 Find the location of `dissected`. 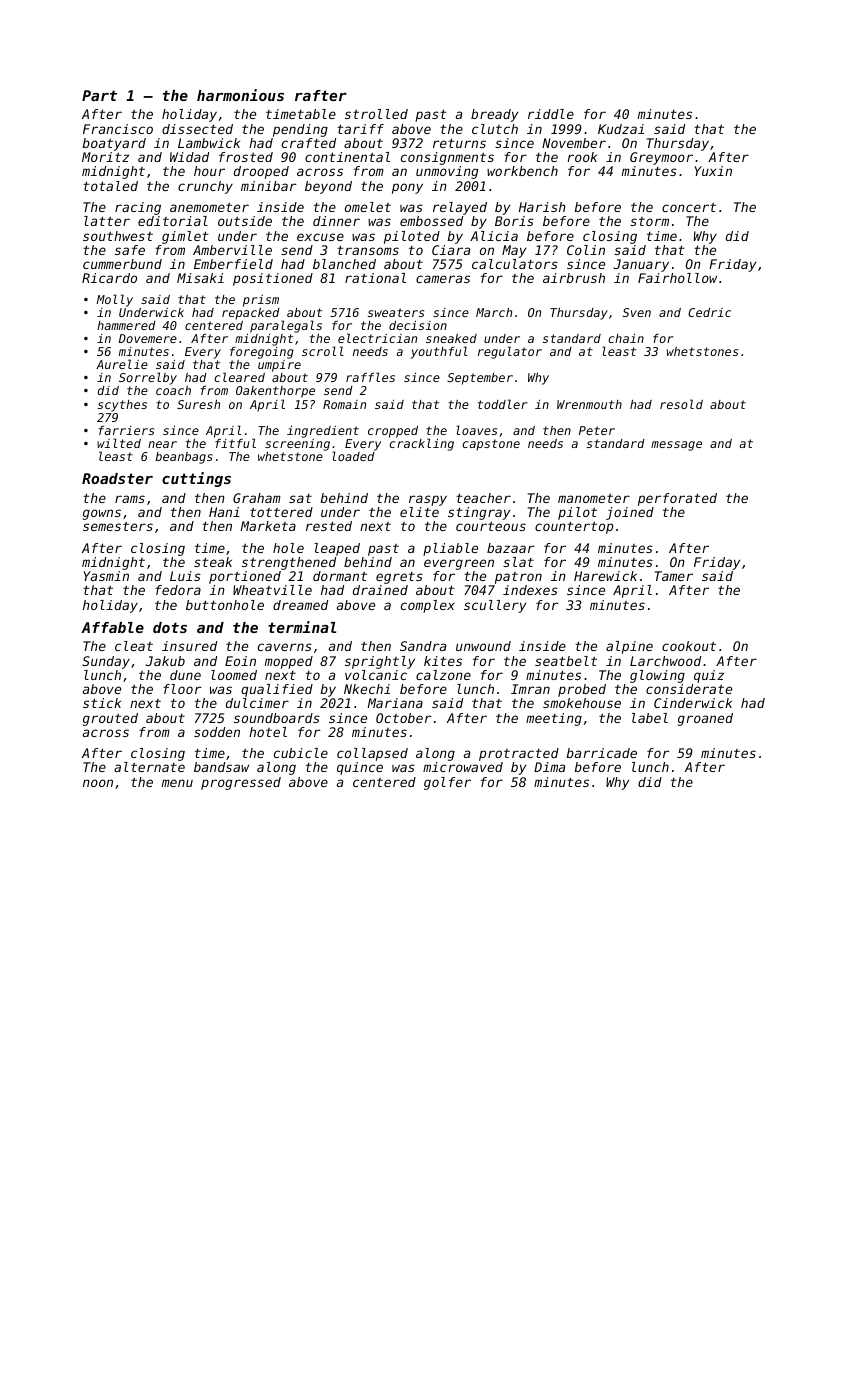

dissected is located at coordinates (197, 129).
